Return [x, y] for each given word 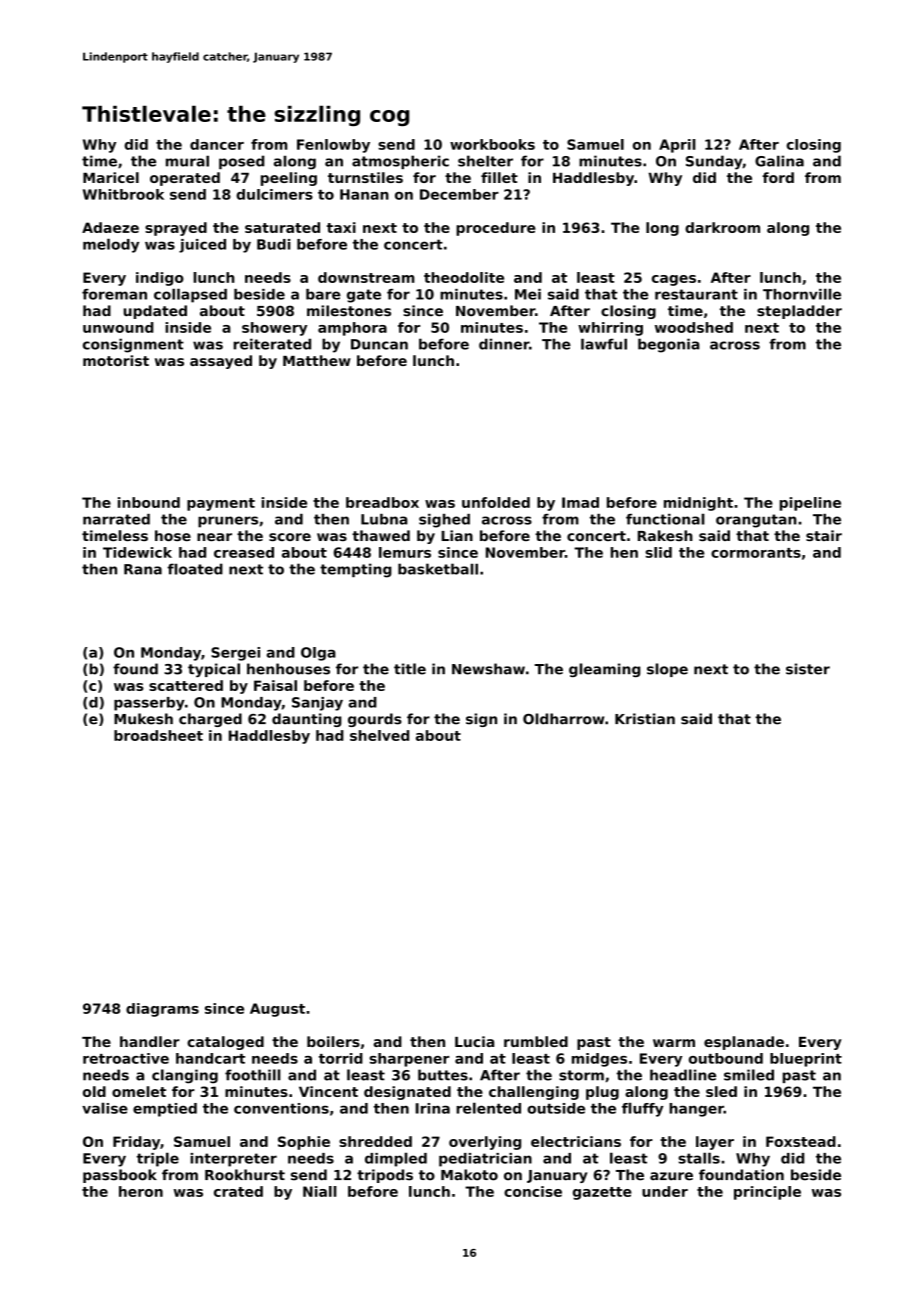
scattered [186, 685]
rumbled [536, 1041]
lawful [604, 344]
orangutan [756, 521]
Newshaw [488, 669]
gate [364, 296]
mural [187, 161]
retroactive [126, 1058]
